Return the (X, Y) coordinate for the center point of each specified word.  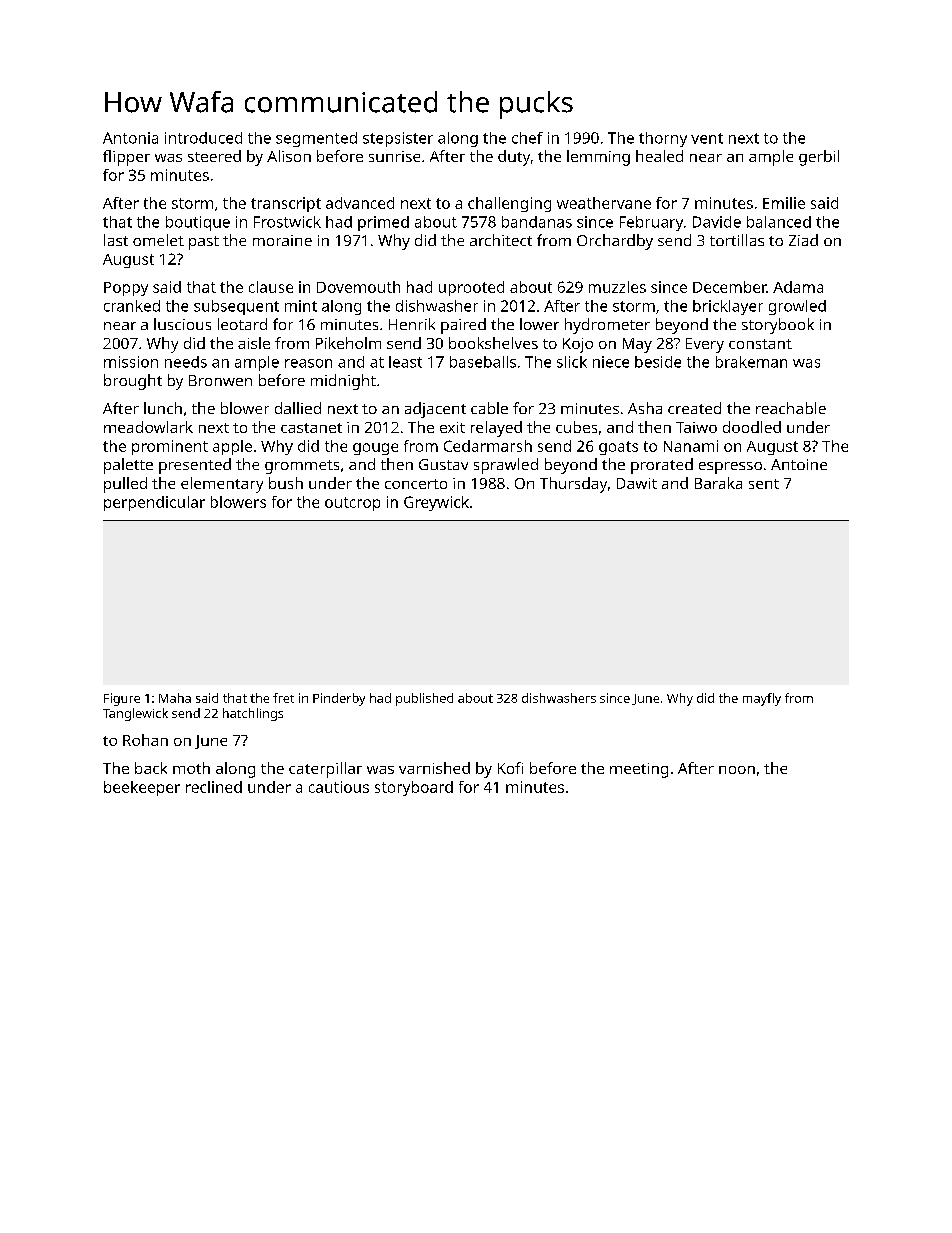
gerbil (819, 158)
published (424, 699)
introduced (203, 138)
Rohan (145, 740)
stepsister (398, 139)
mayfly (762, 699)
